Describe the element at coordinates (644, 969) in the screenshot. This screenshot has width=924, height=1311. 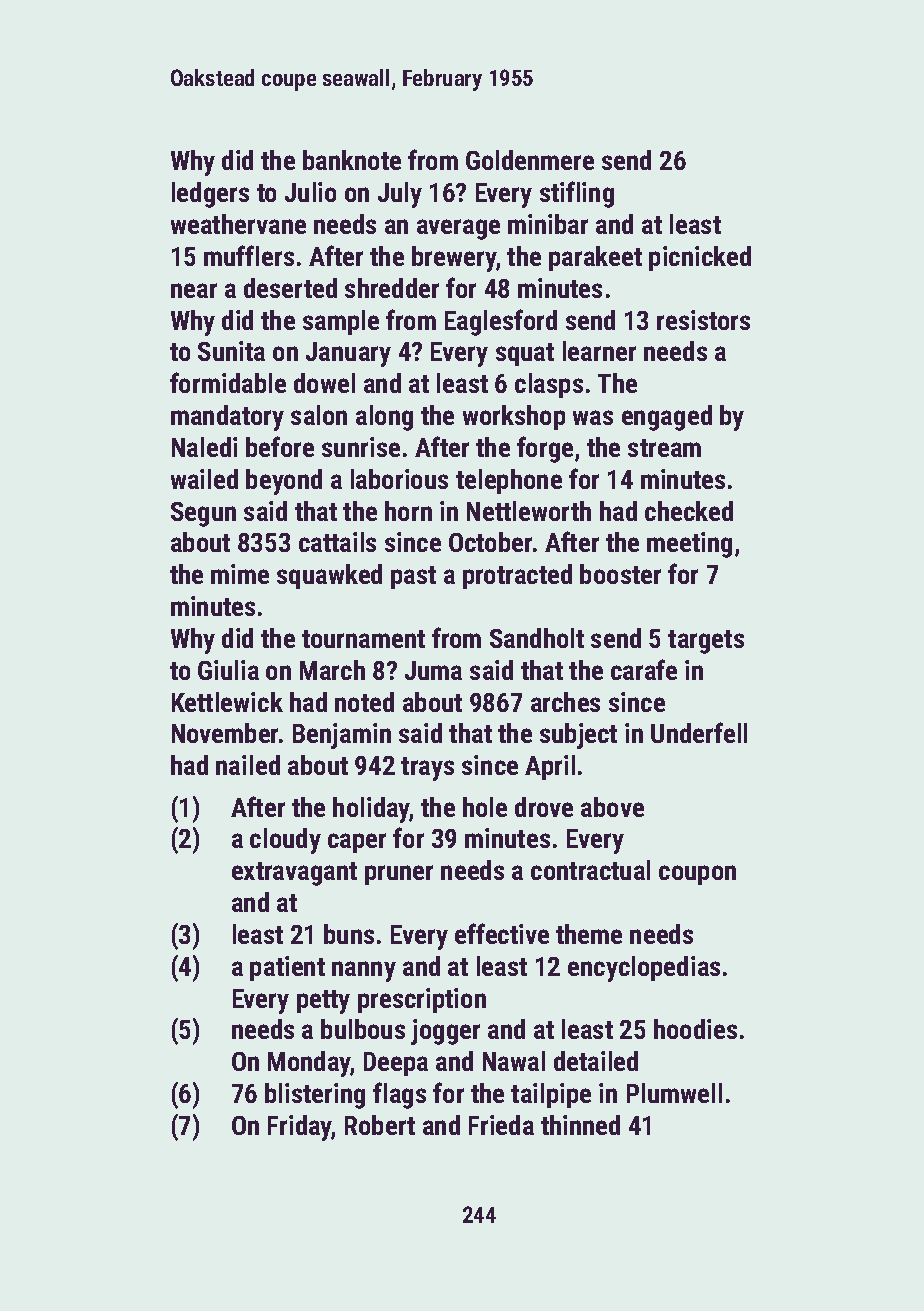
I see `encyclopedias` at that location.
